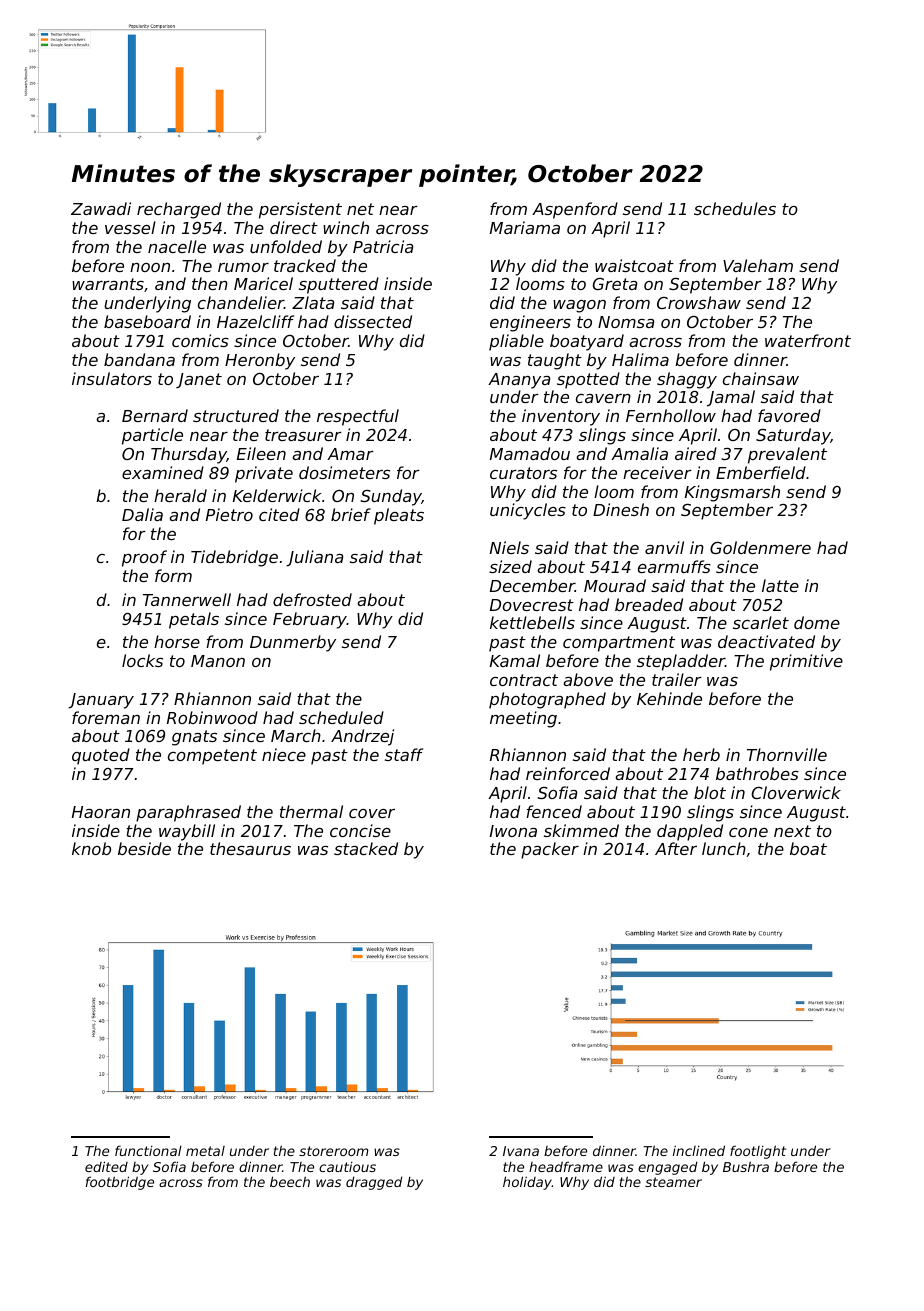  I want to click on particle, so click(152, 436).
